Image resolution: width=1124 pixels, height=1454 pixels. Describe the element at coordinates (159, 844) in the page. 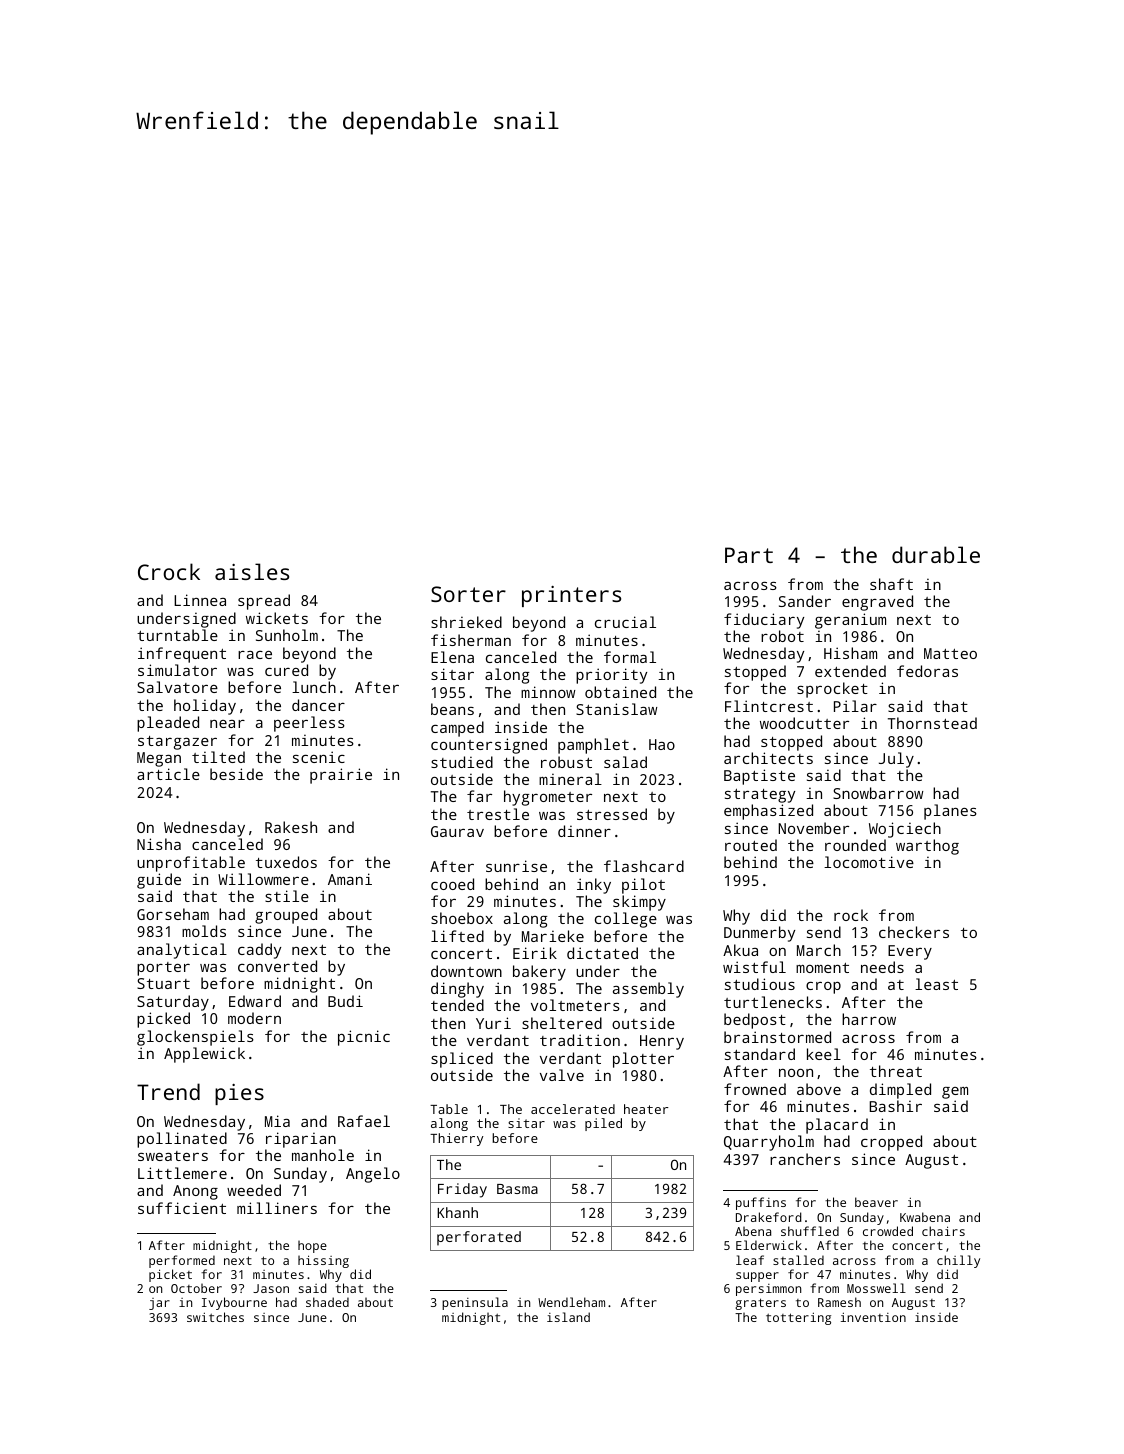

I see `Nisha` at that location.
